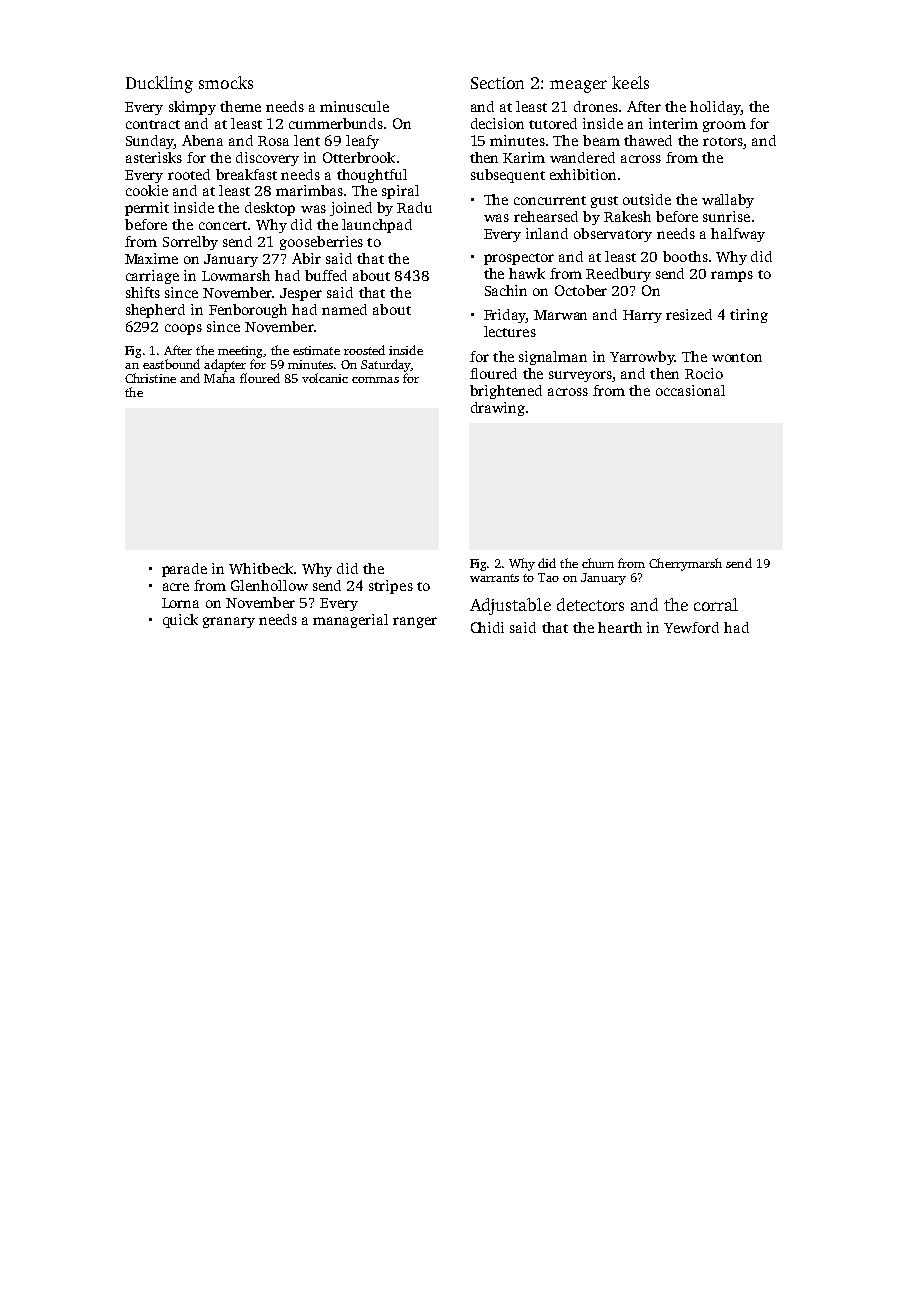 Image resolution: width=908 pixels, height=1316 pixels. I want to click on parade, so click(184, 570).
